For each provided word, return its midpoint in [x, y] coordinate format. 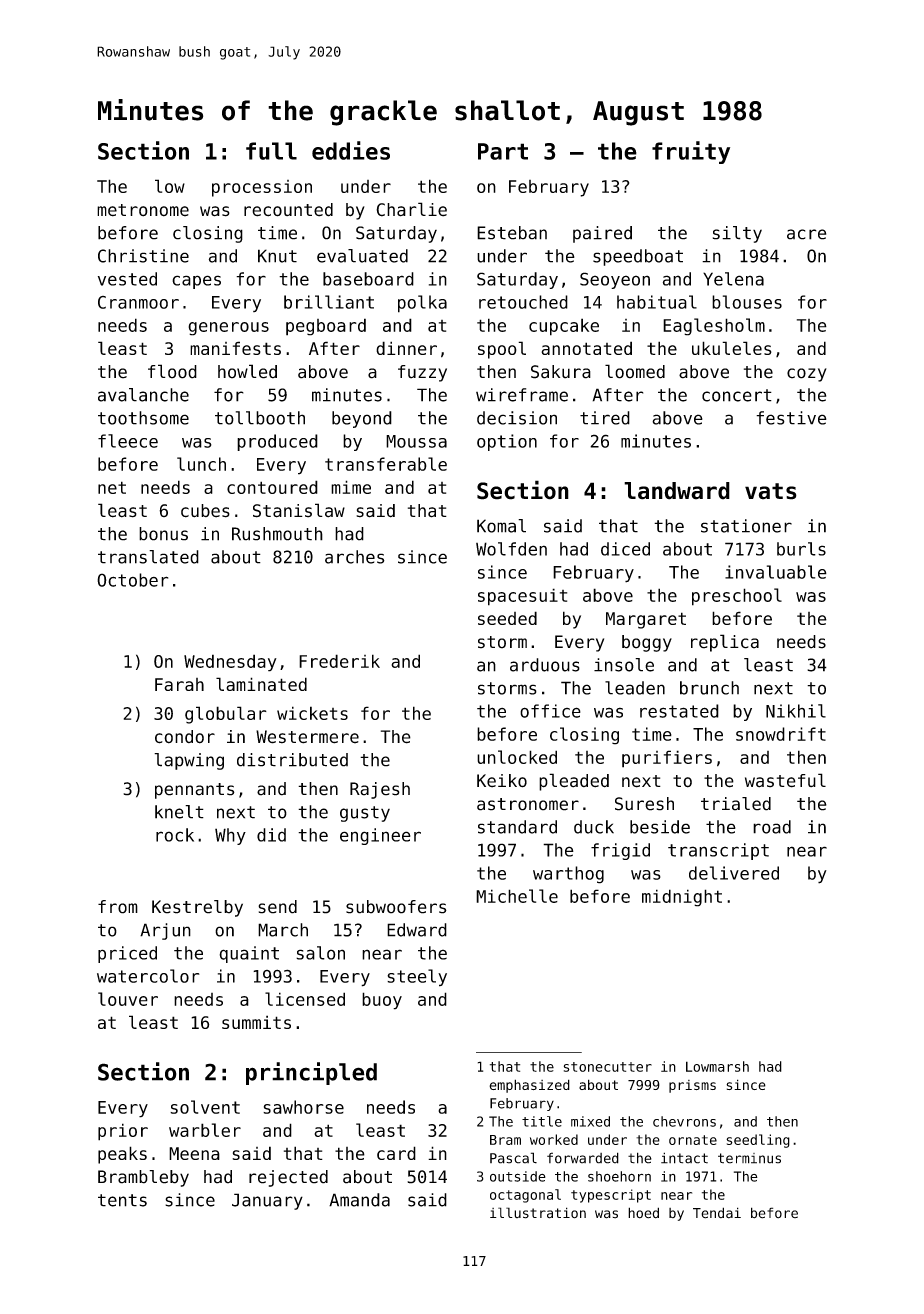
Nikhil [796, 711]
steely [417, 978]
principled [311, 1073]
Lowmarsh [717, 1066]
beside [660, 827]
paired [602, 234]
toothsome [143, 418]
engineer [380, 836]
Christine [143, 256]
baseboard [368, 279]
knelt [179, 812]
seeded [507, 618]
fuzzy [422, 373]
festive [791, 418]
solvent [205, 1107]
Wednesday [230, 663]
